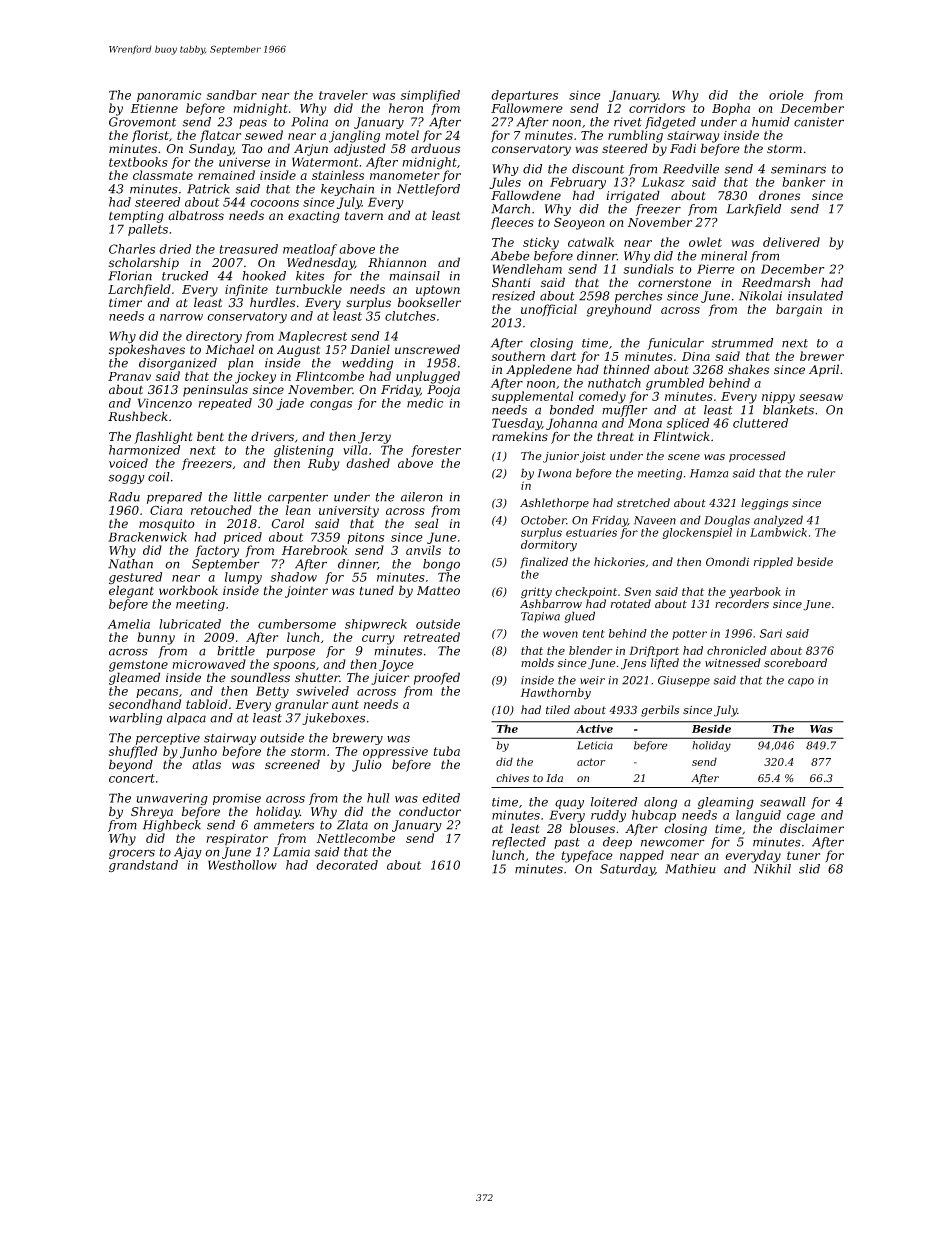 The height and width of the image is (1233, 952). Describe the element at coordinates (255, 377) in the image. I see `jockey` at that location.
